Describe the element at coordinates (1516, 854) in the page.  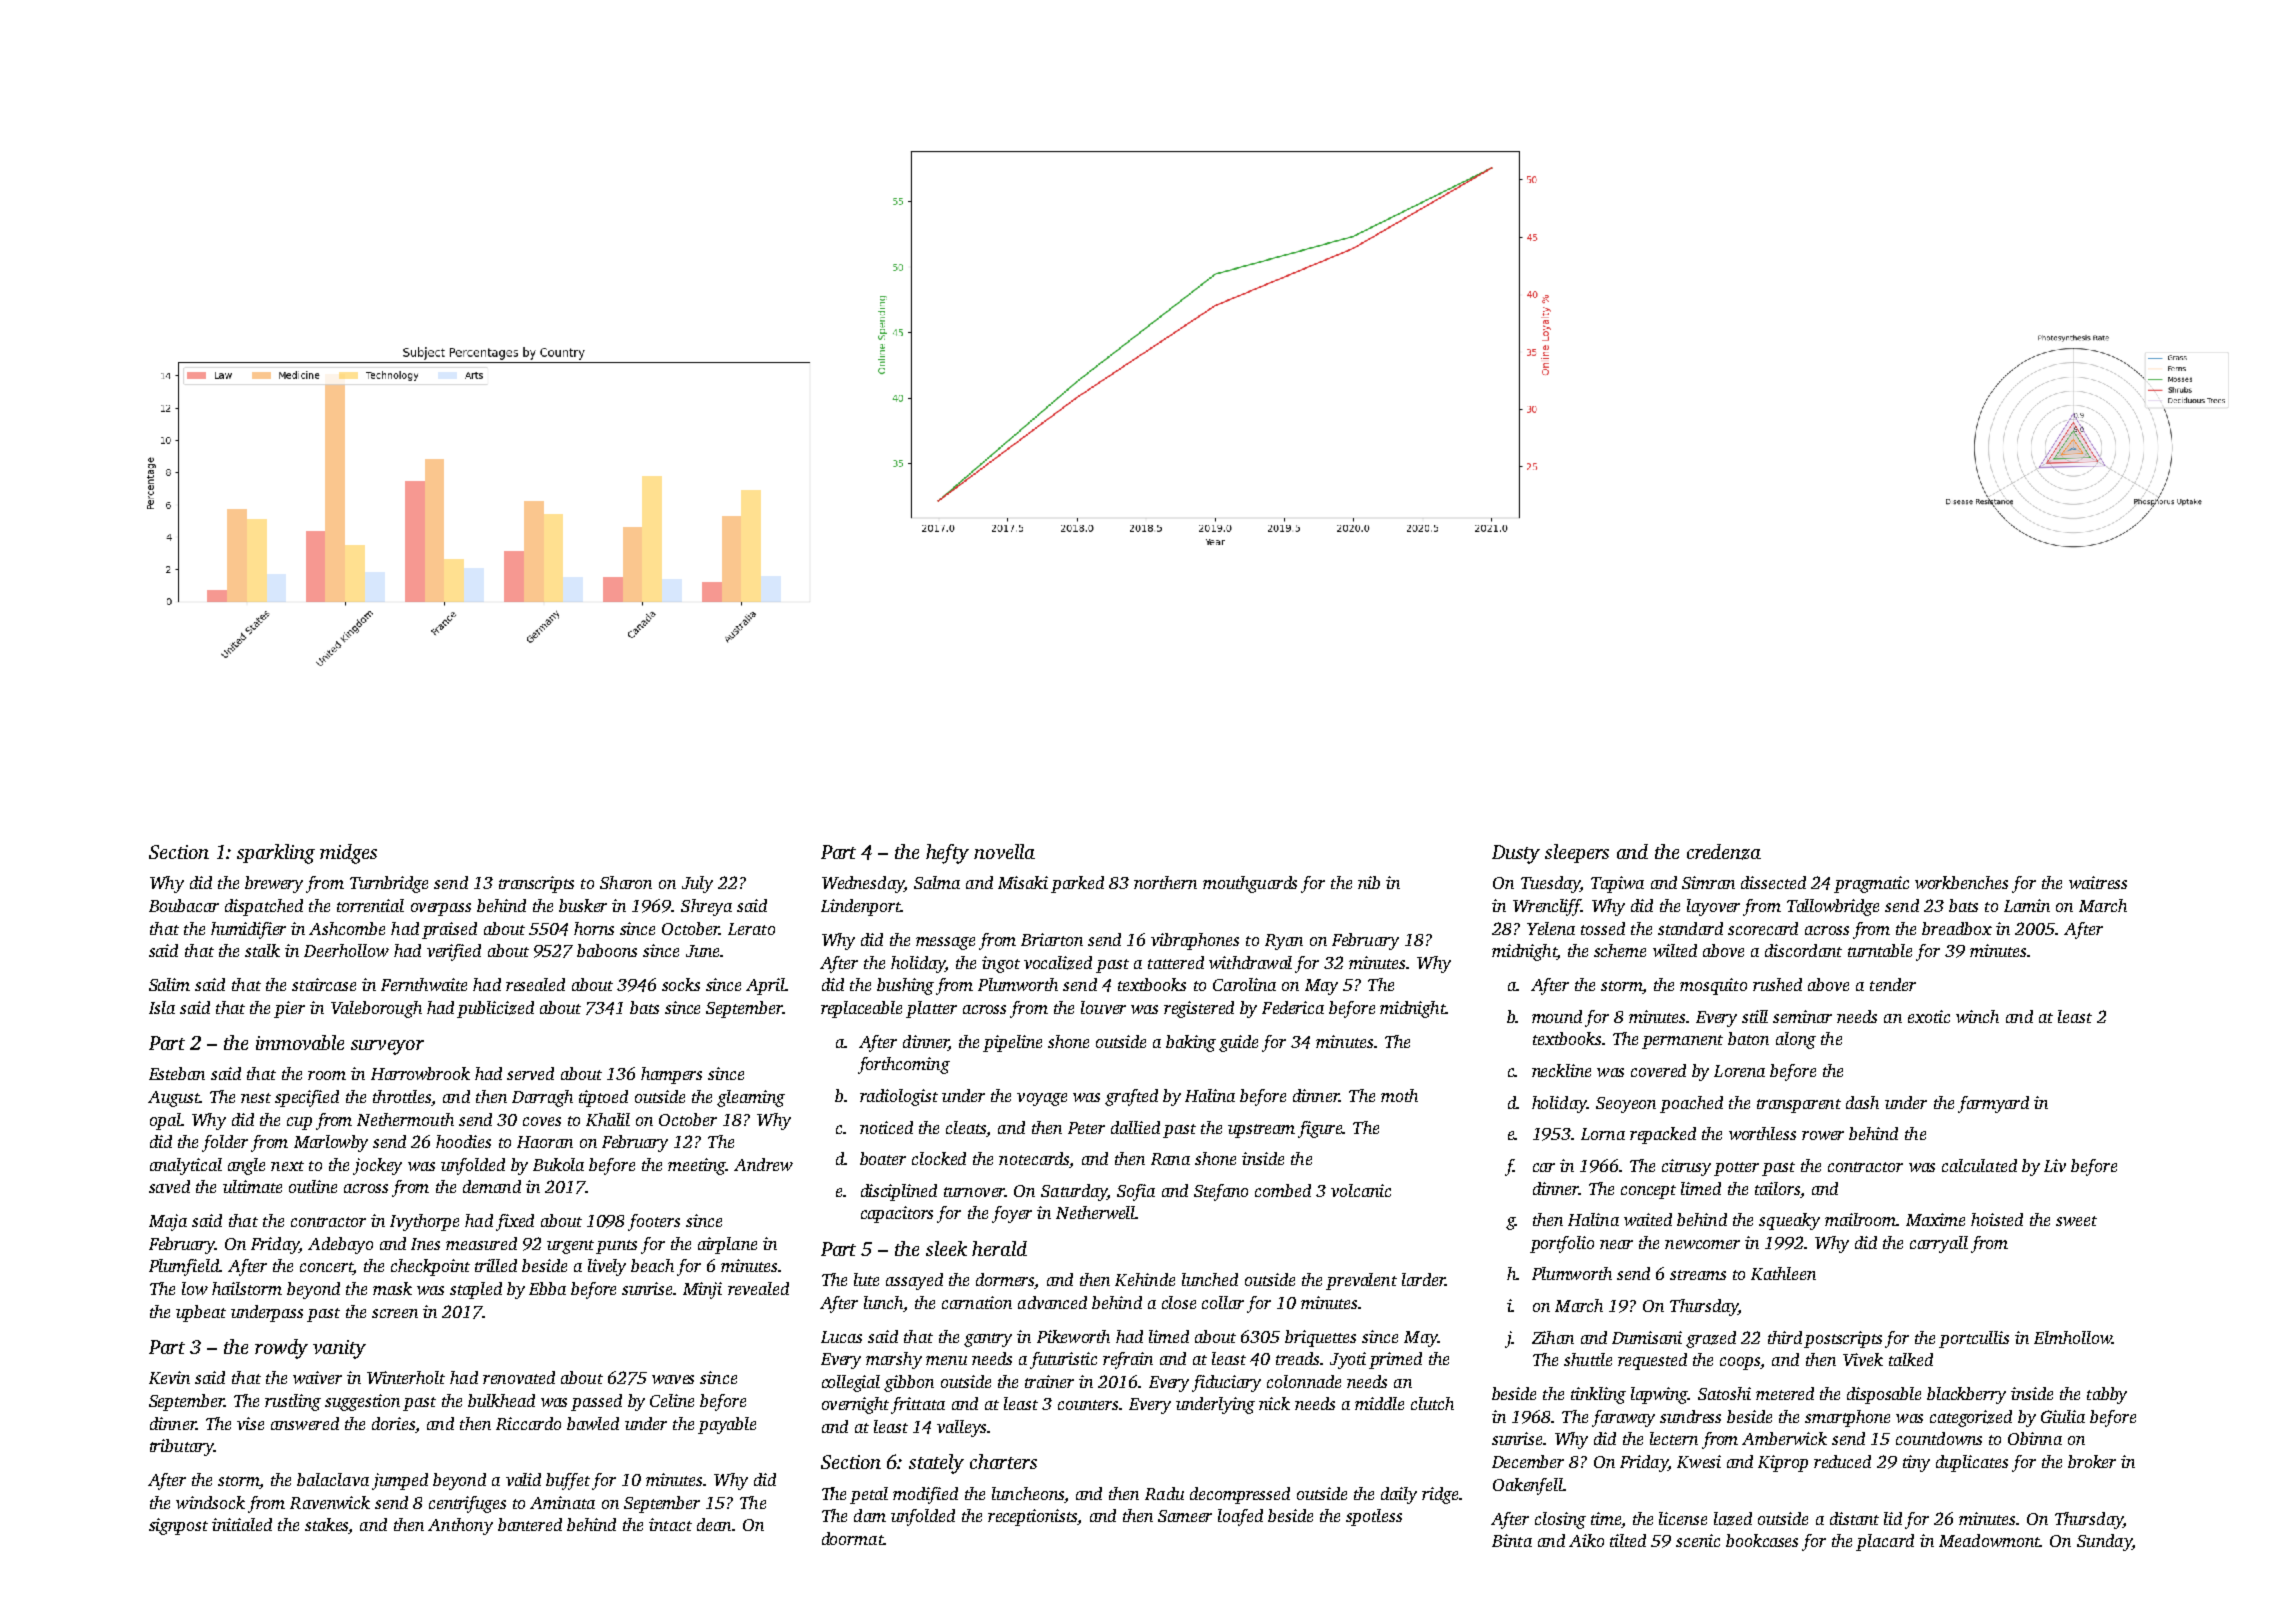
I see `Dusty` at that location.
